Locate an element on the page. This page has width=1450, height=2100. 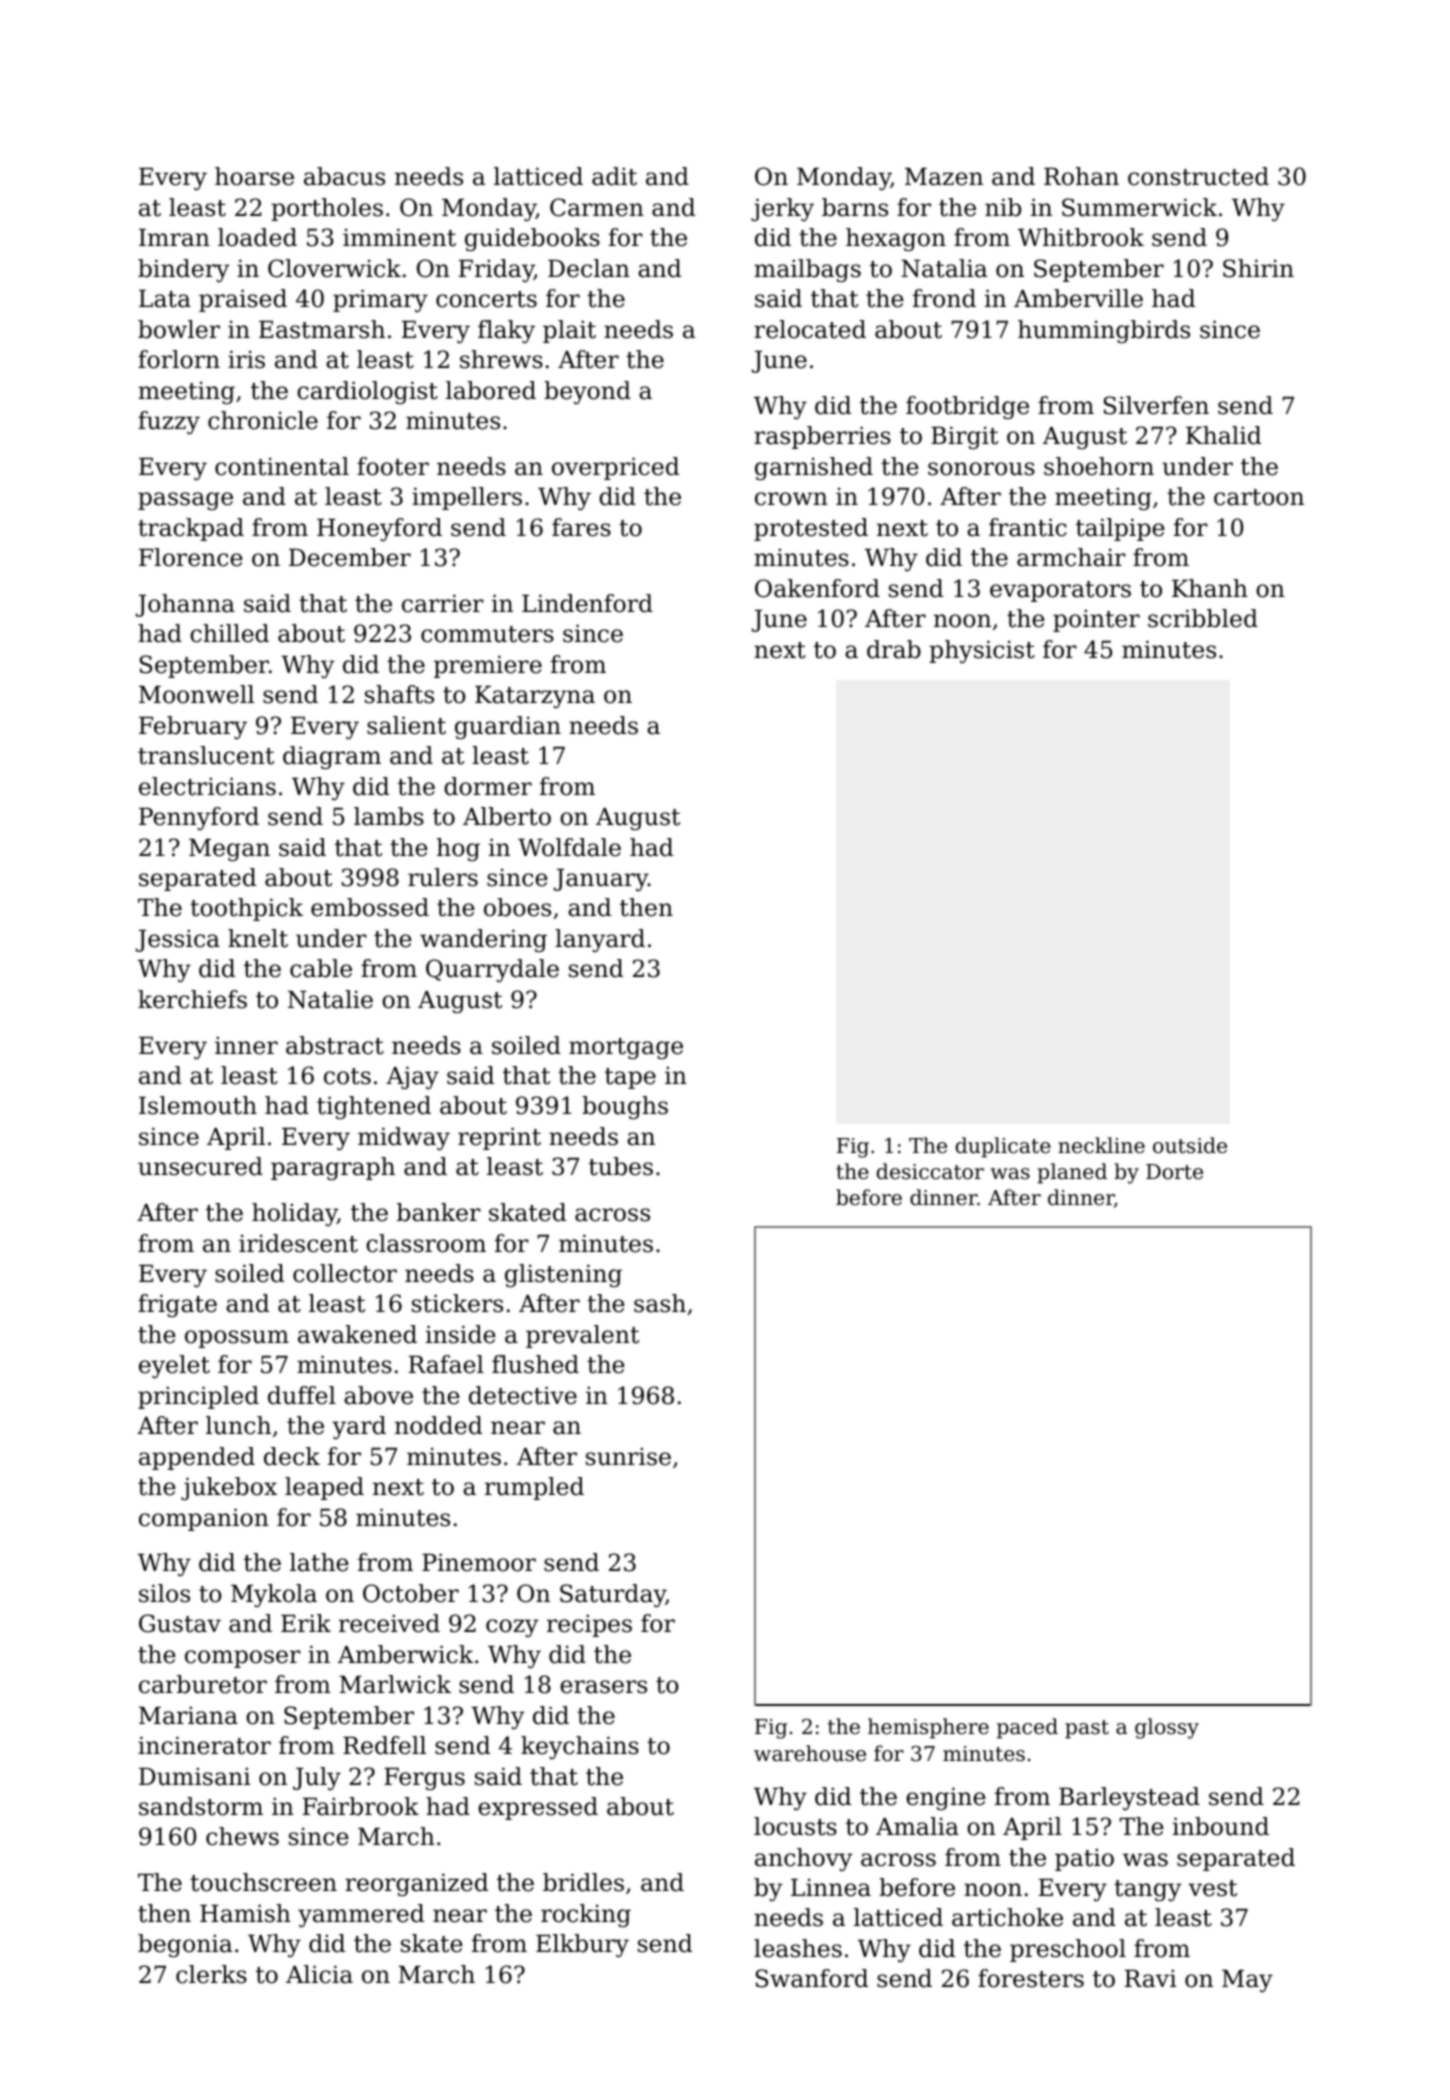
Dorte is located at coordinates (1174, 1172).
